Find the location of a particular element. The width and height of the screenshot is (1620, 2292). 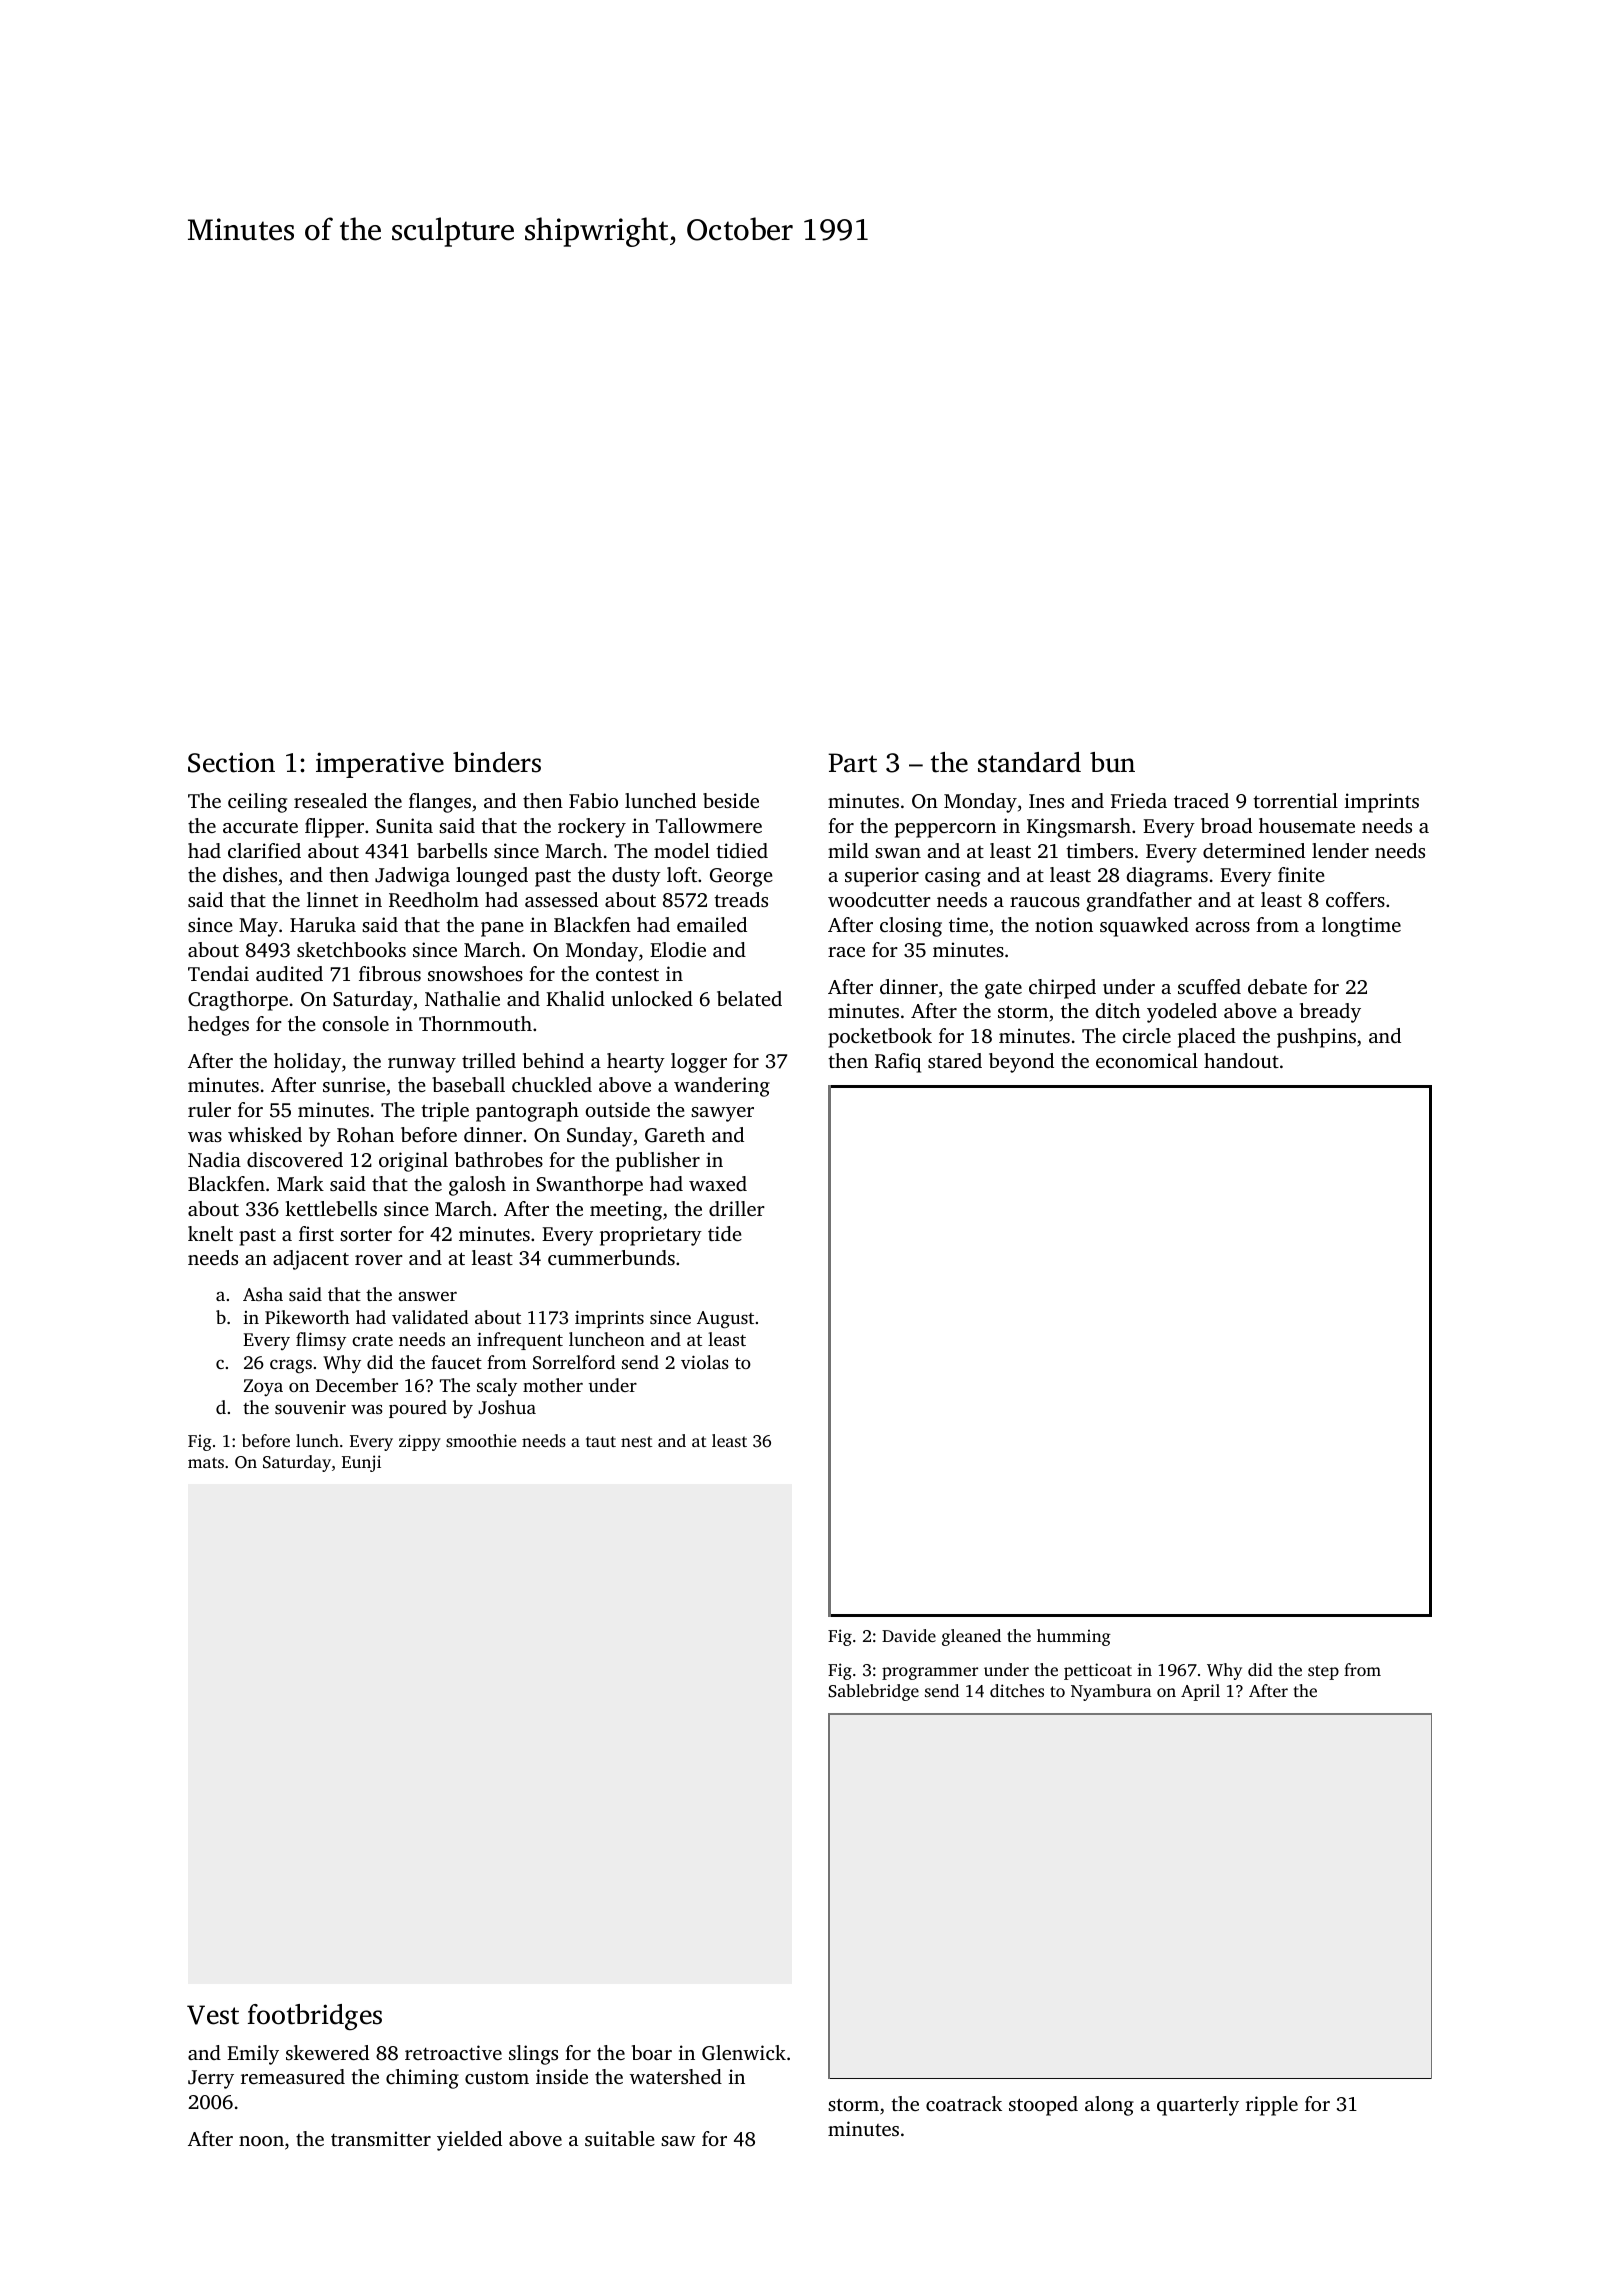

across is located at coordinates (1222, 927).
